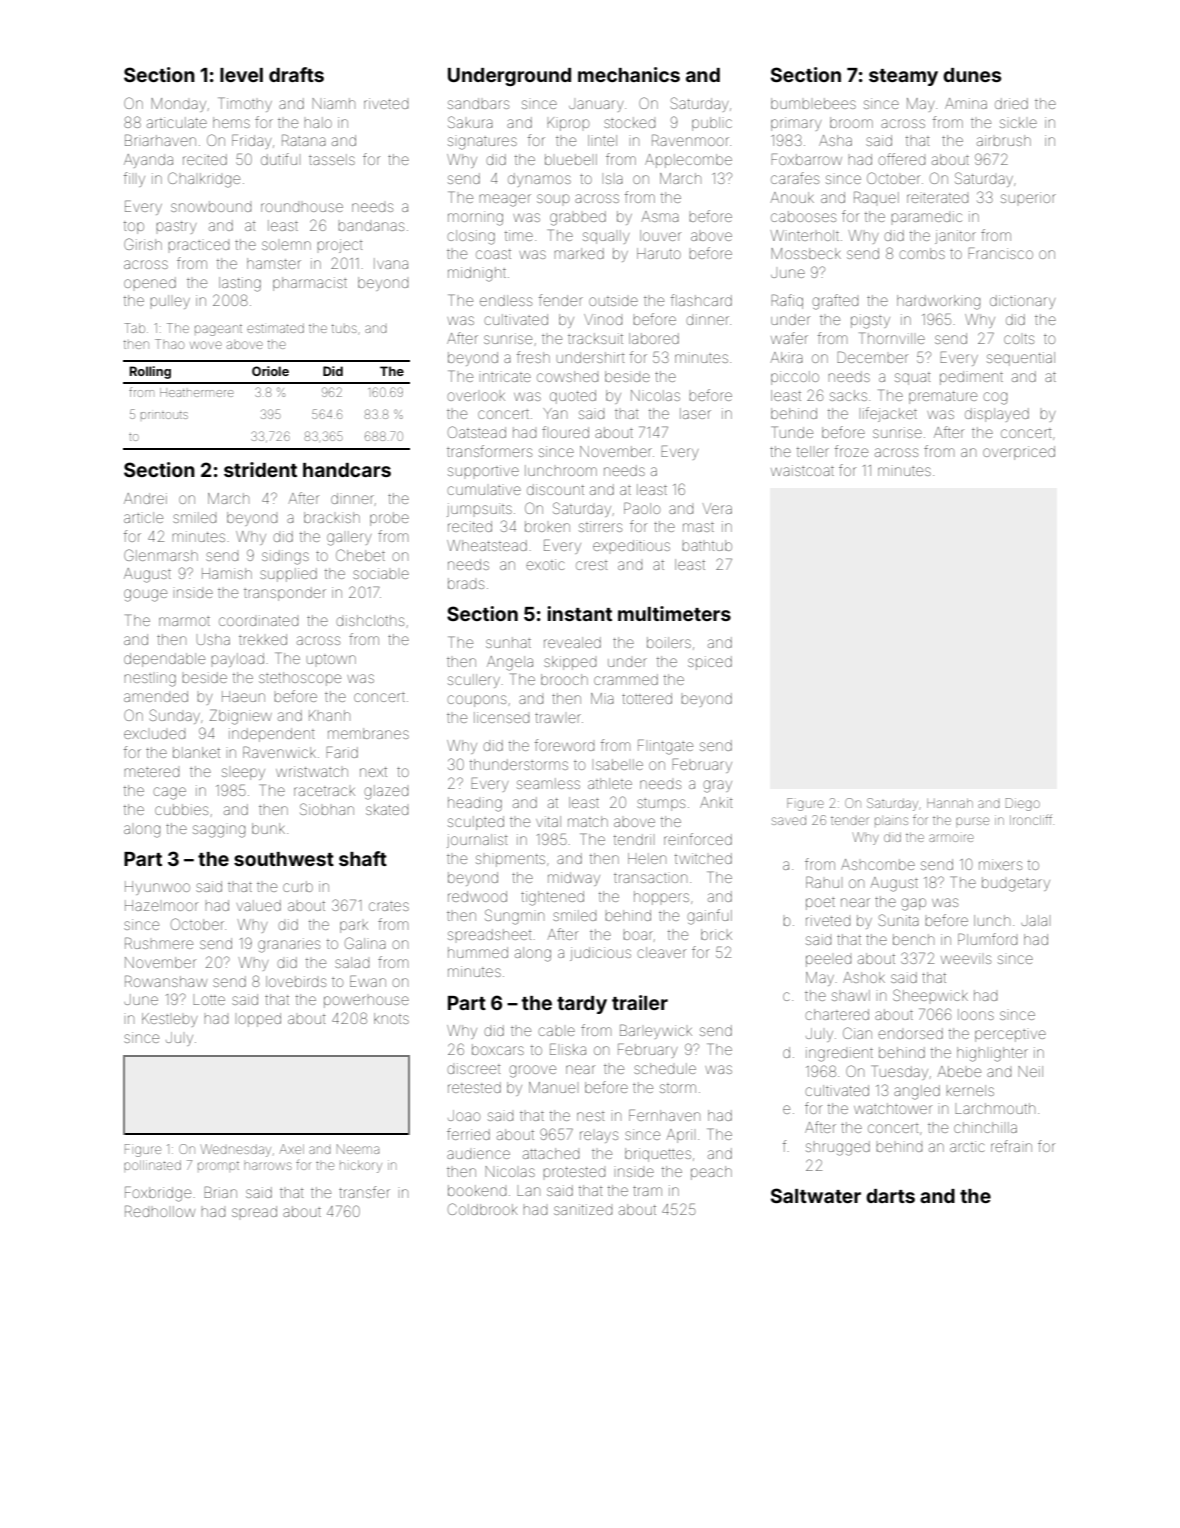  What do you see at coordinates (792, 432) in the screenshot?
I see `Tunde` at bounding box center [792, 432].
